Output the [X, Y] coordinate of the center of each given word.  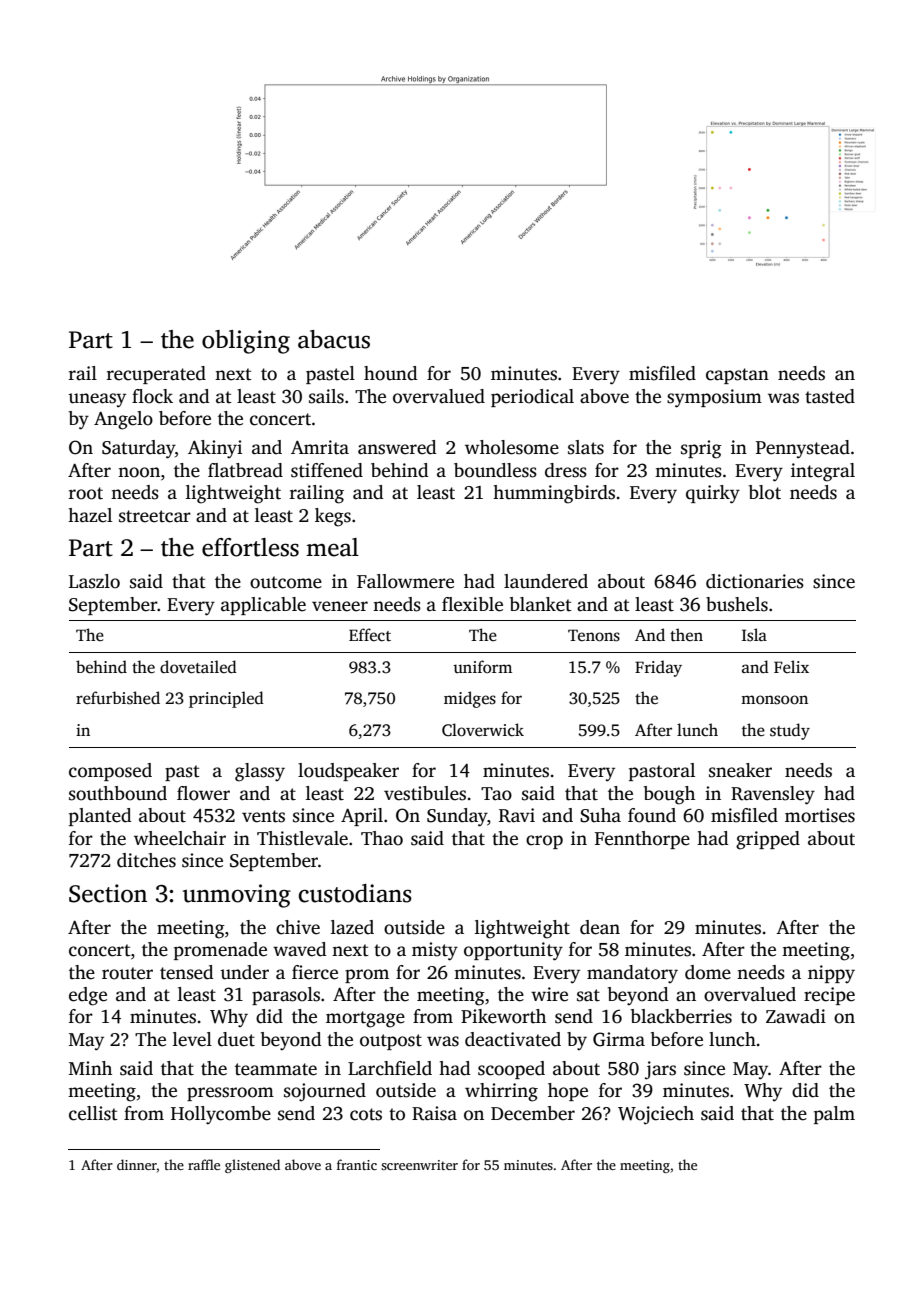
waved [300, 949]
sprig [701, 449]
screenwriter [419, 1165]
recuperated [156, 375]
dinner [137, 1164]
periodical [532, 398]
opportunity [513, 951]
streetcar [155, 516]
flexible [472, 604]
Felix [791, 666]
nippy [831, 974]
